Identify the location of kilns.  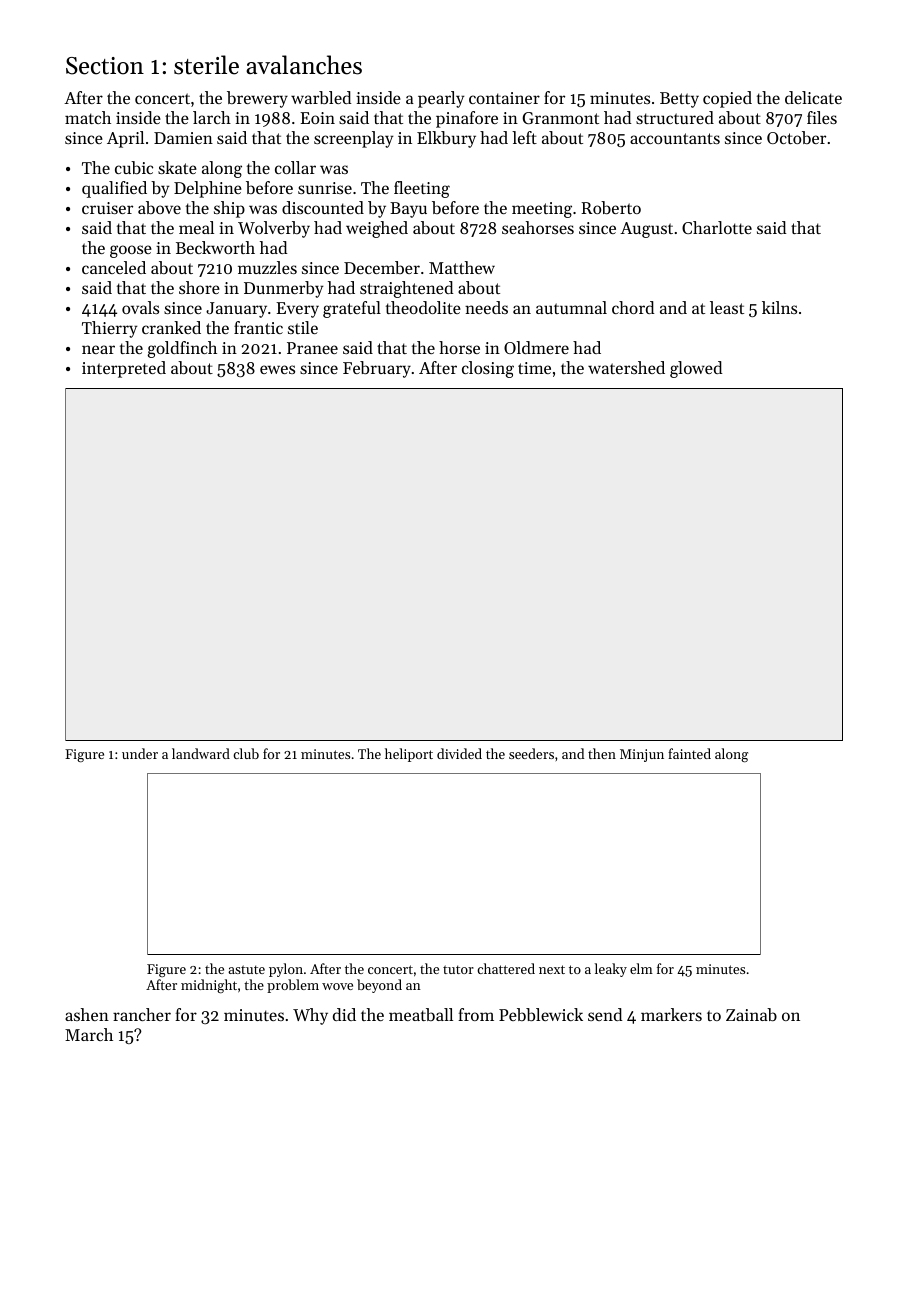
(779, 307).
